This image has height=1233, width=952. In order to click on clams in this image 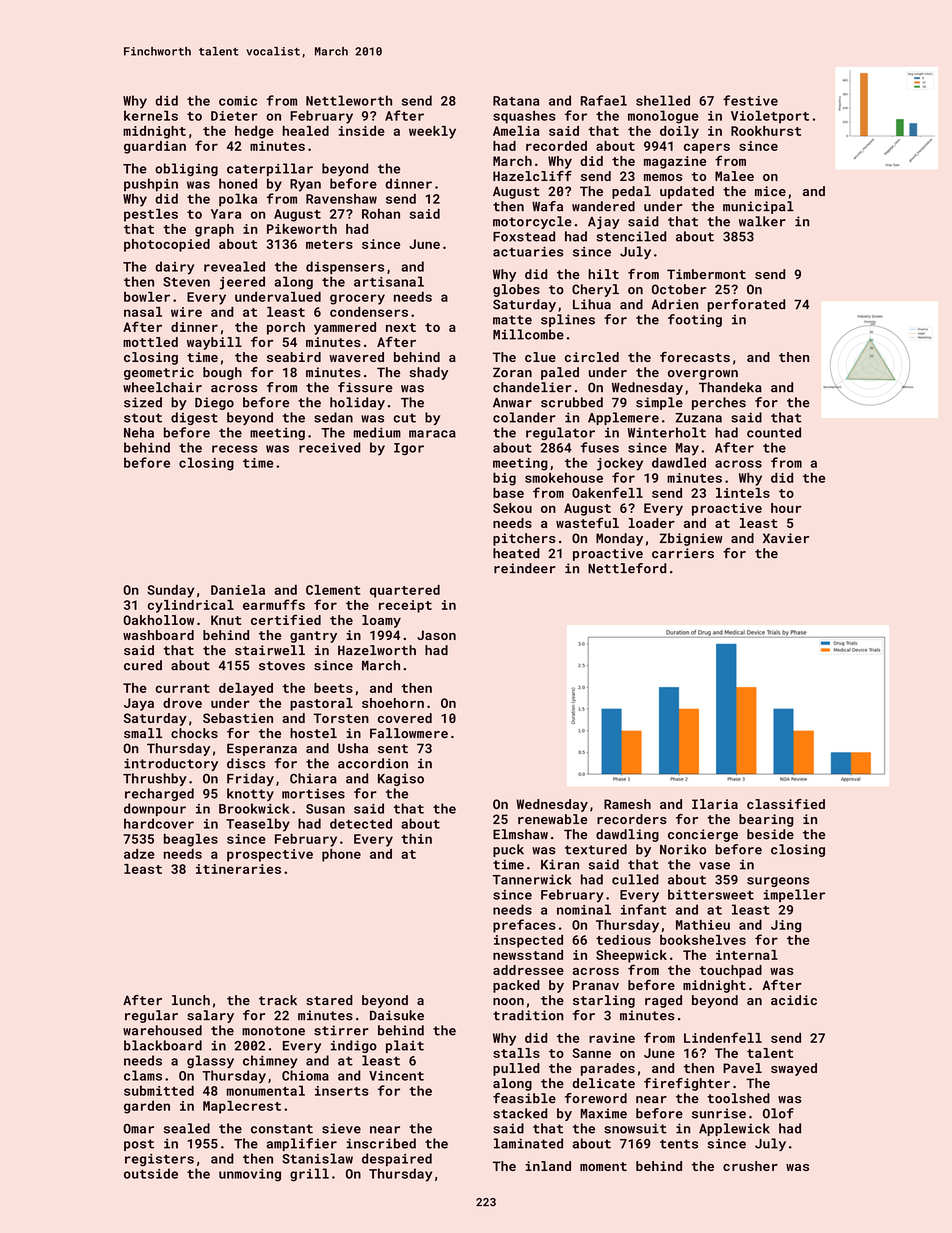, I will do `click(143, 1075)`.
